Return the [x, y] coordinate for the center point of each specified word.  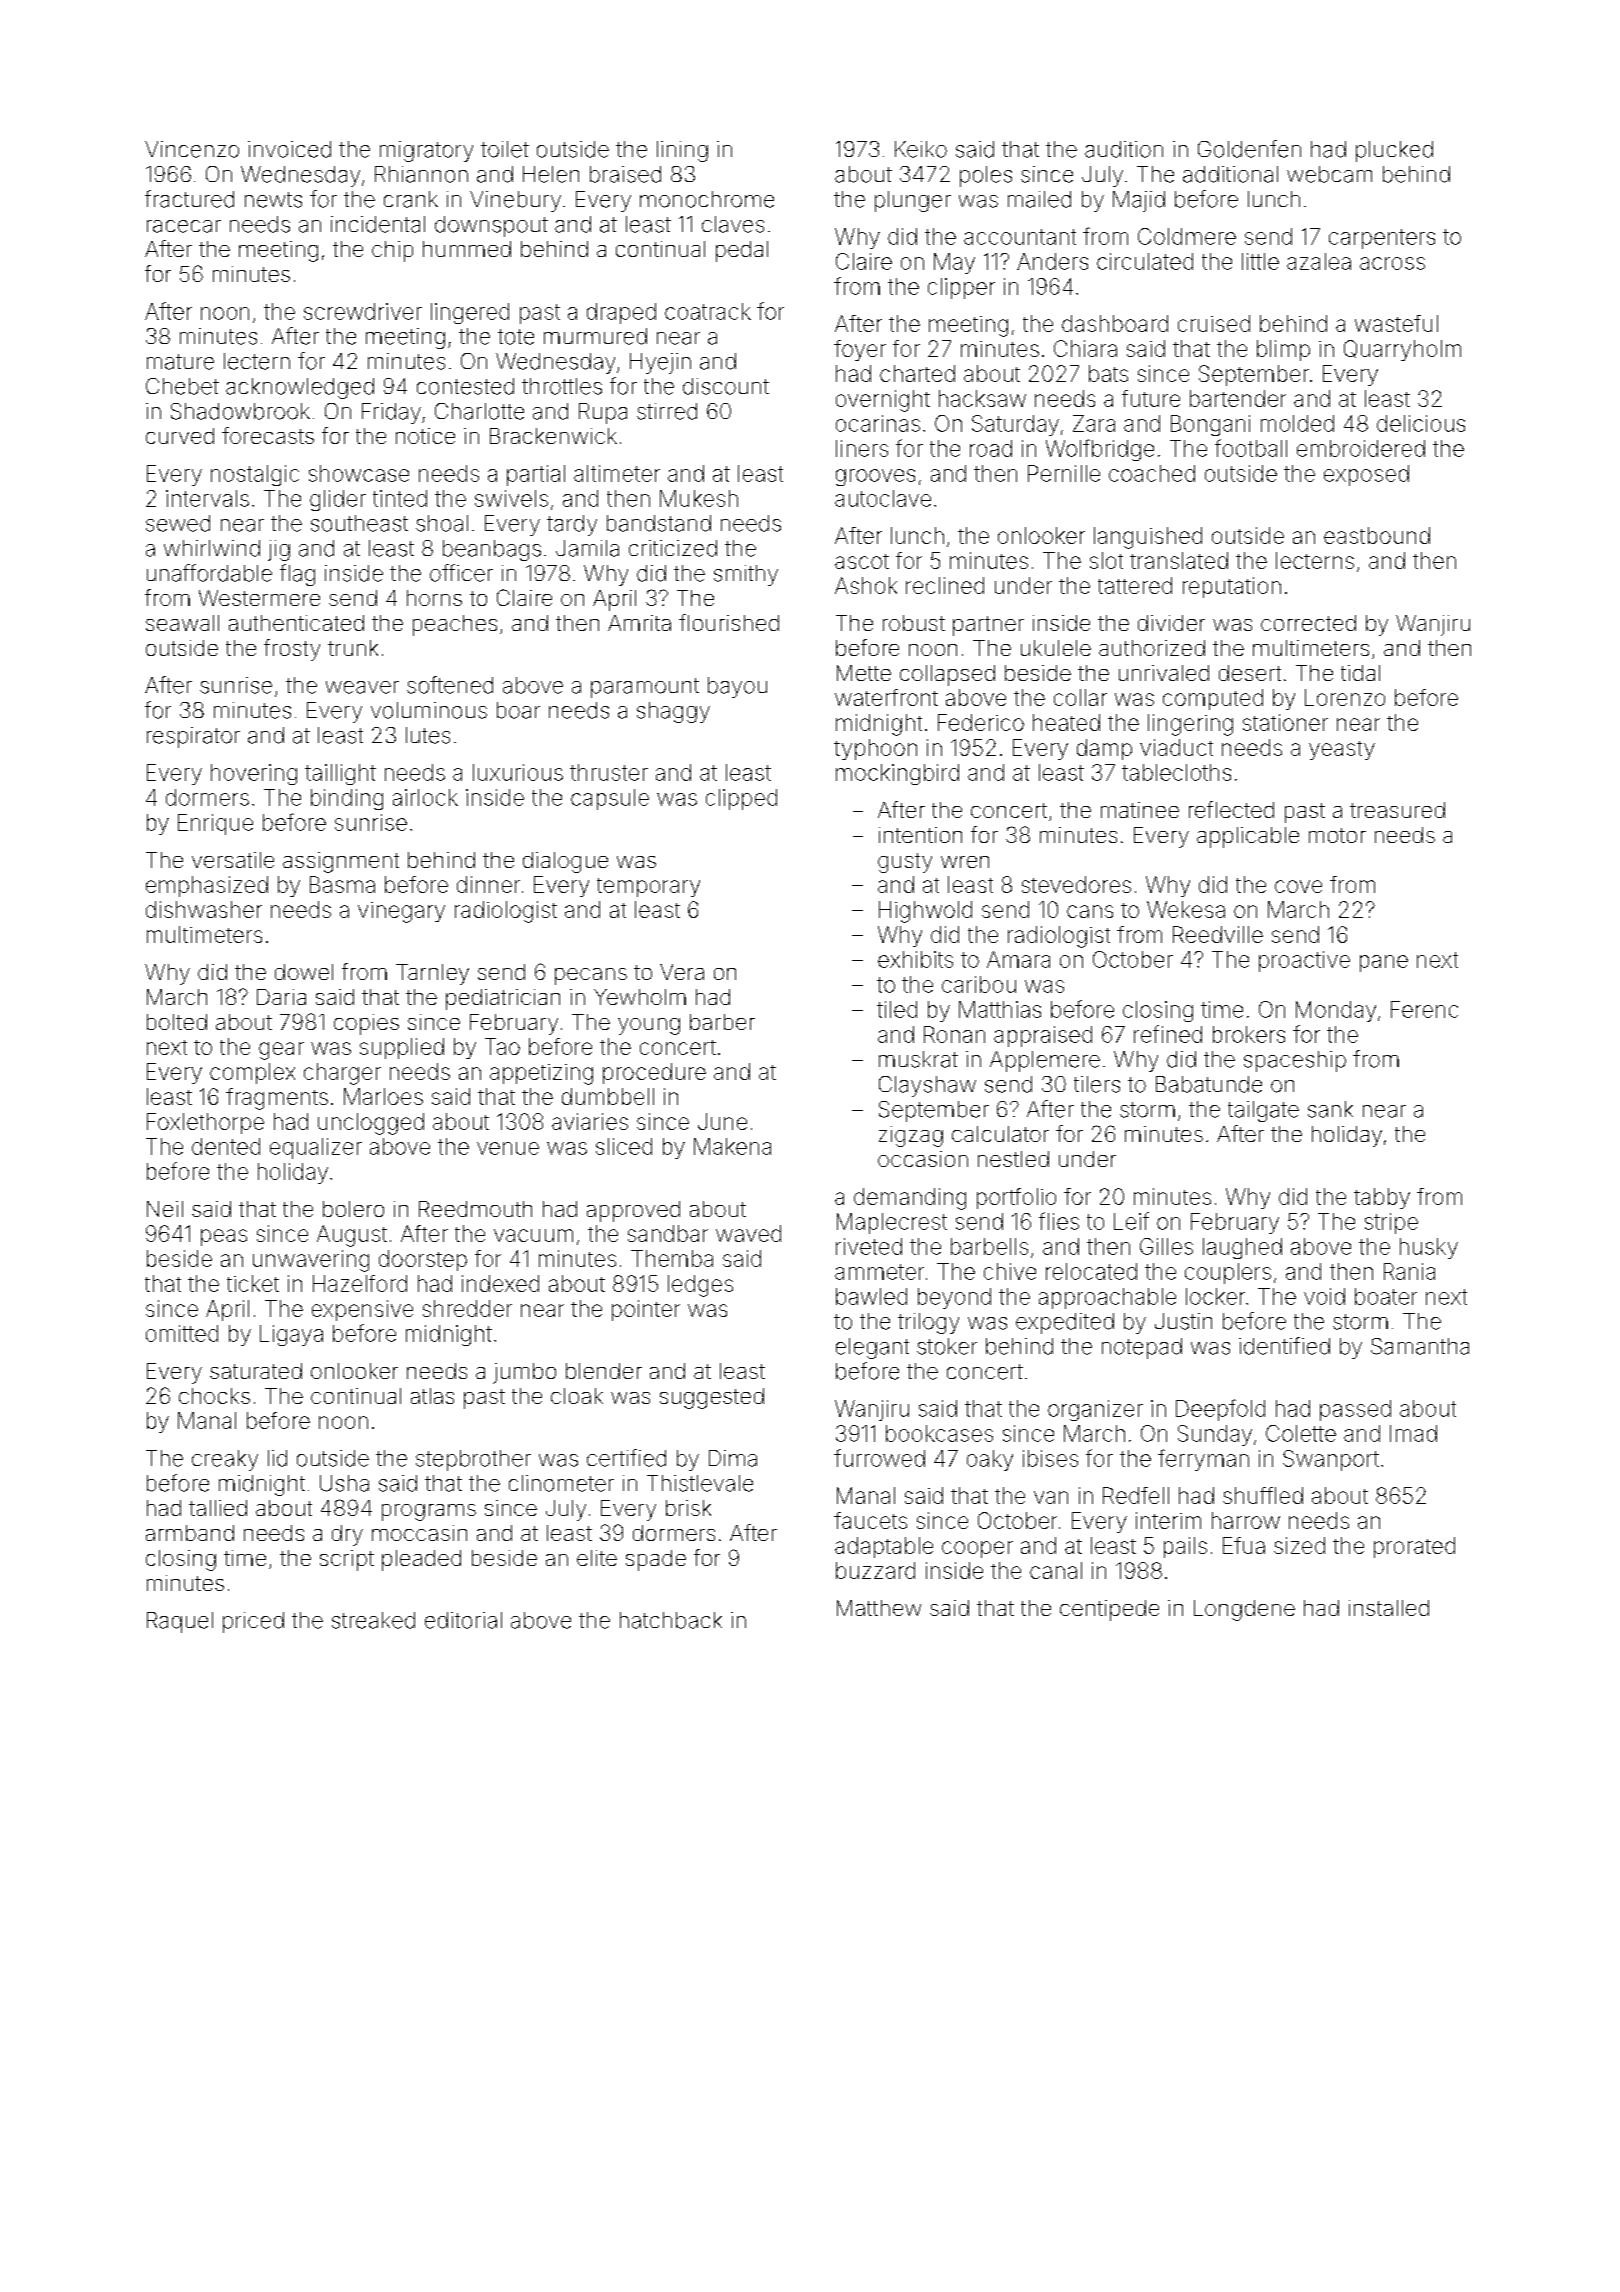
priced [253, 1622]
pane [1384, 963]
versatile [233, 860]
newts [273, 200]
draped [621, 313]
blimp [1283, 350]
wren [965, 862]
